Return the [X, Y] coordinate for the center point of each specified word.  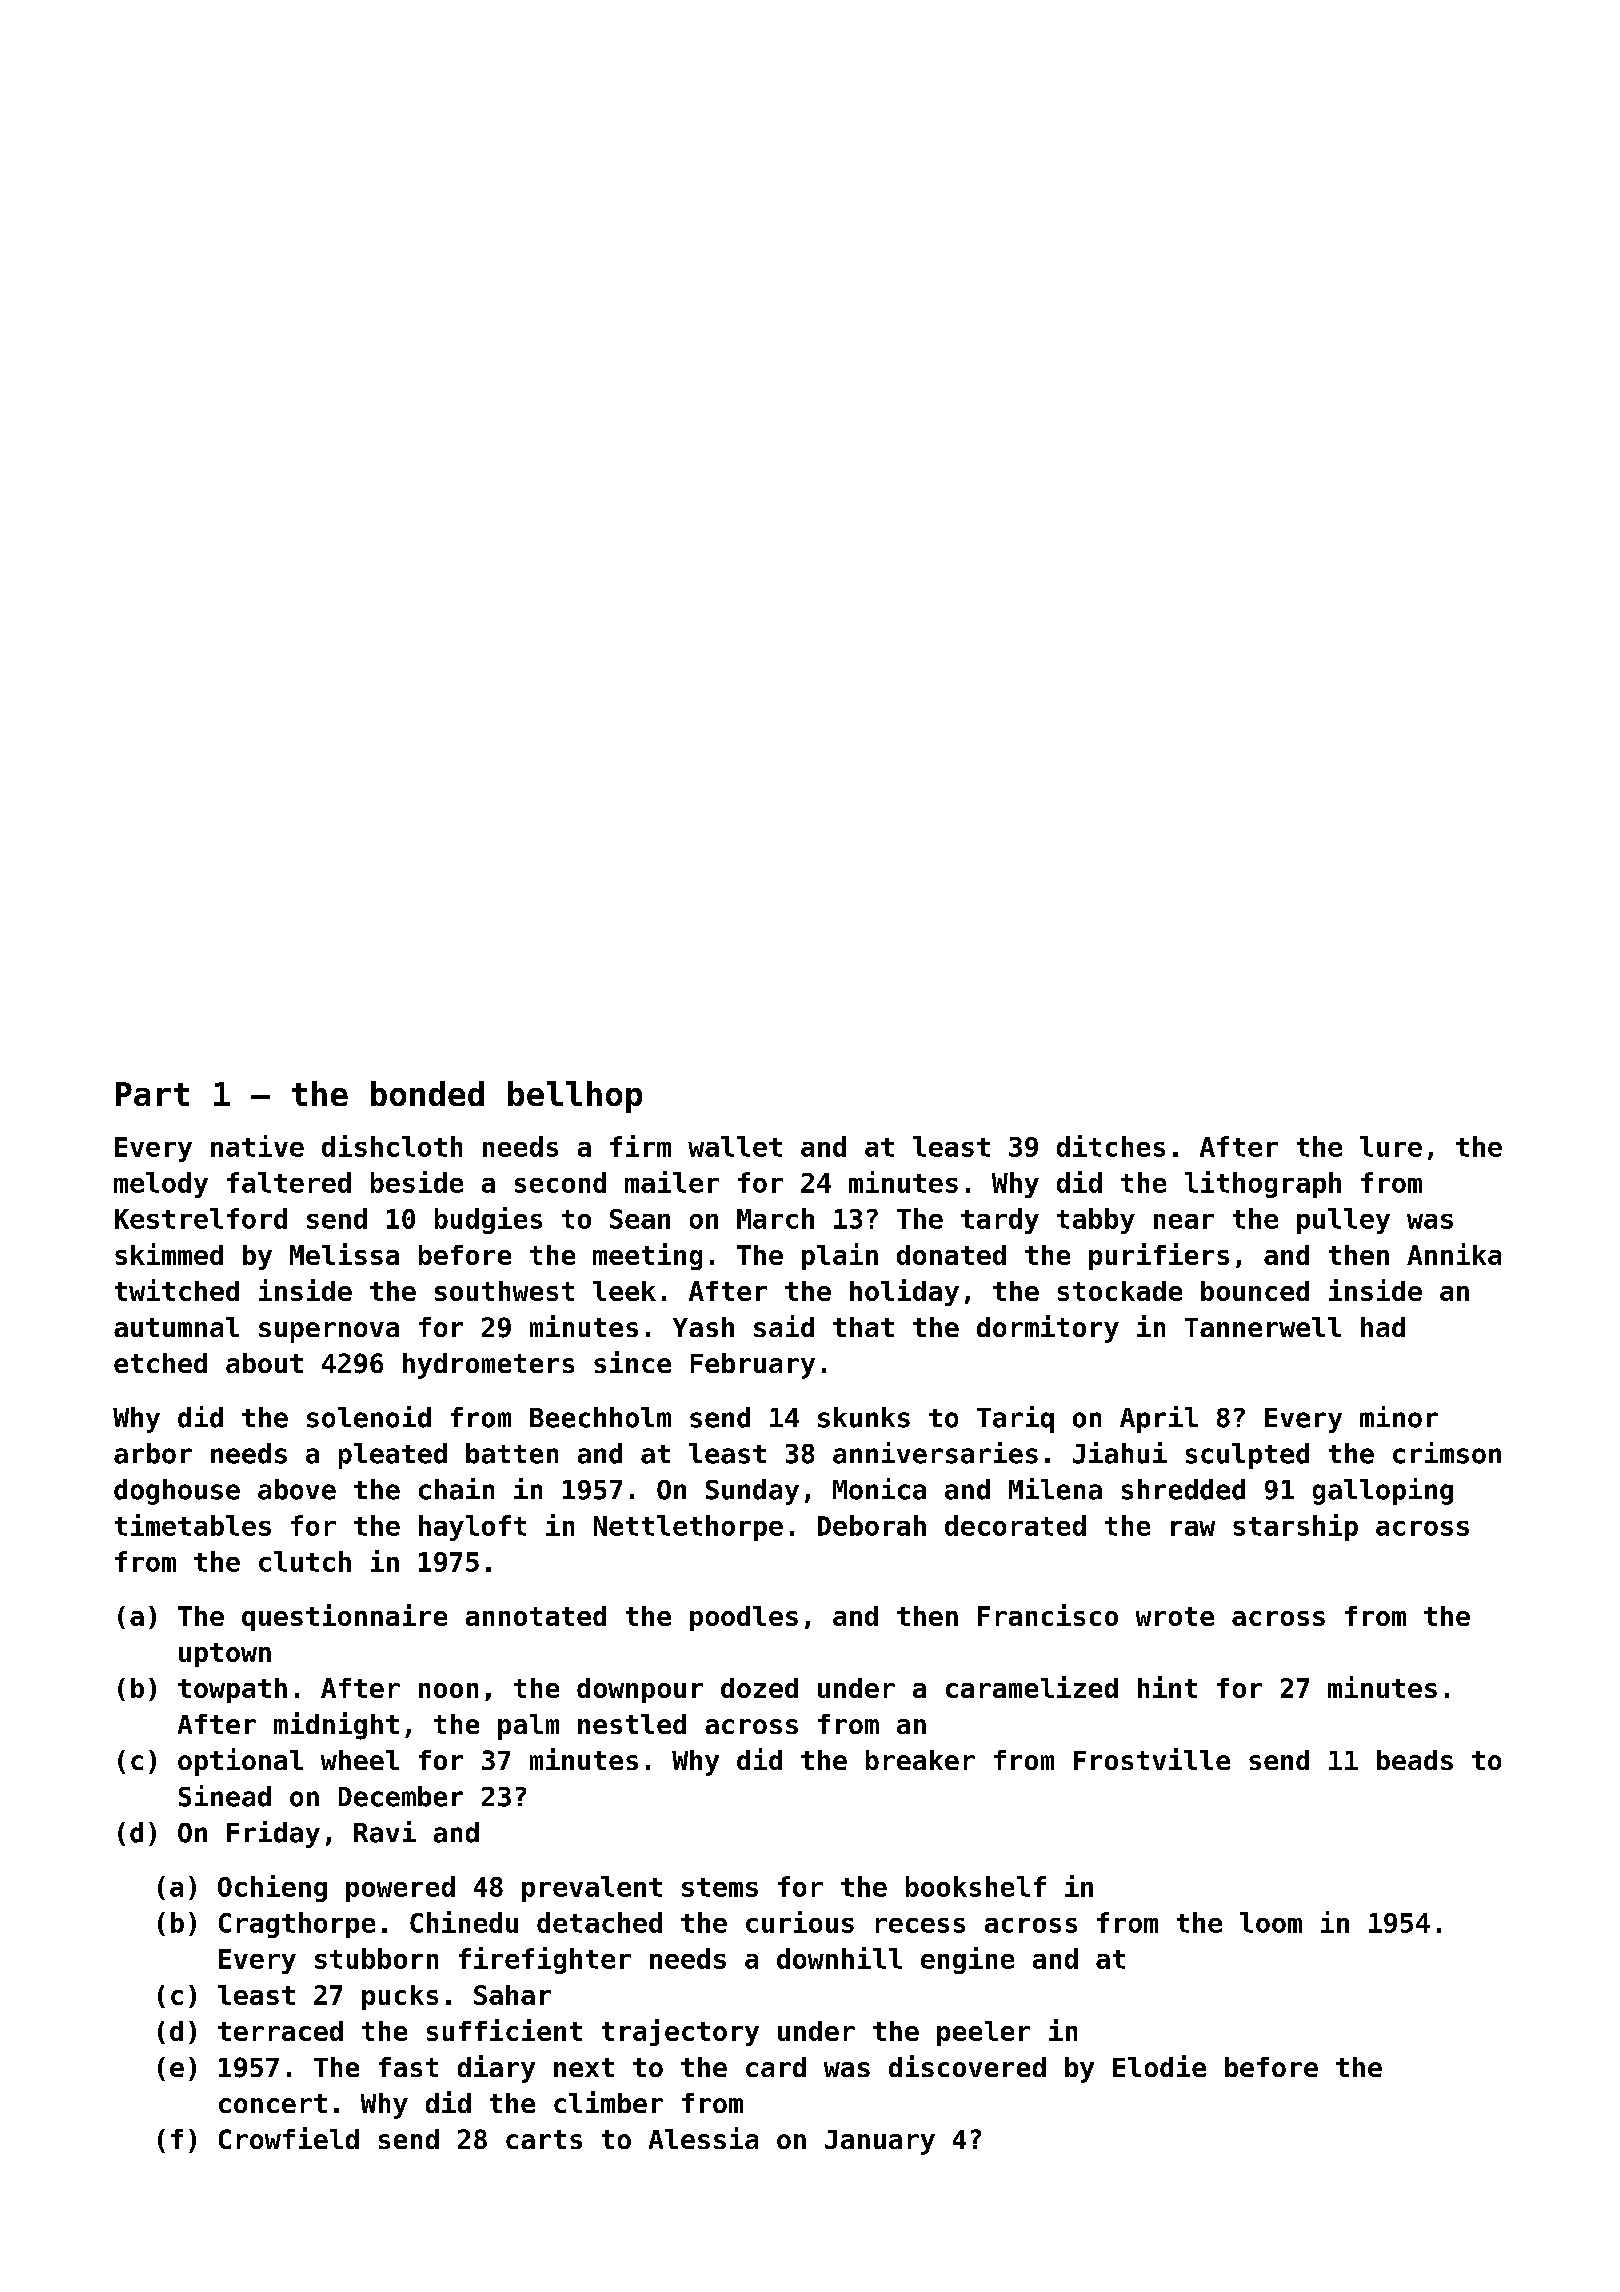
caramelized [1032, 1687]
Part [152, 1094]
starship [1295, 1527]
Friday [273, 1834]
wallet [735, 1146]
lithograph [1263, 1184]
